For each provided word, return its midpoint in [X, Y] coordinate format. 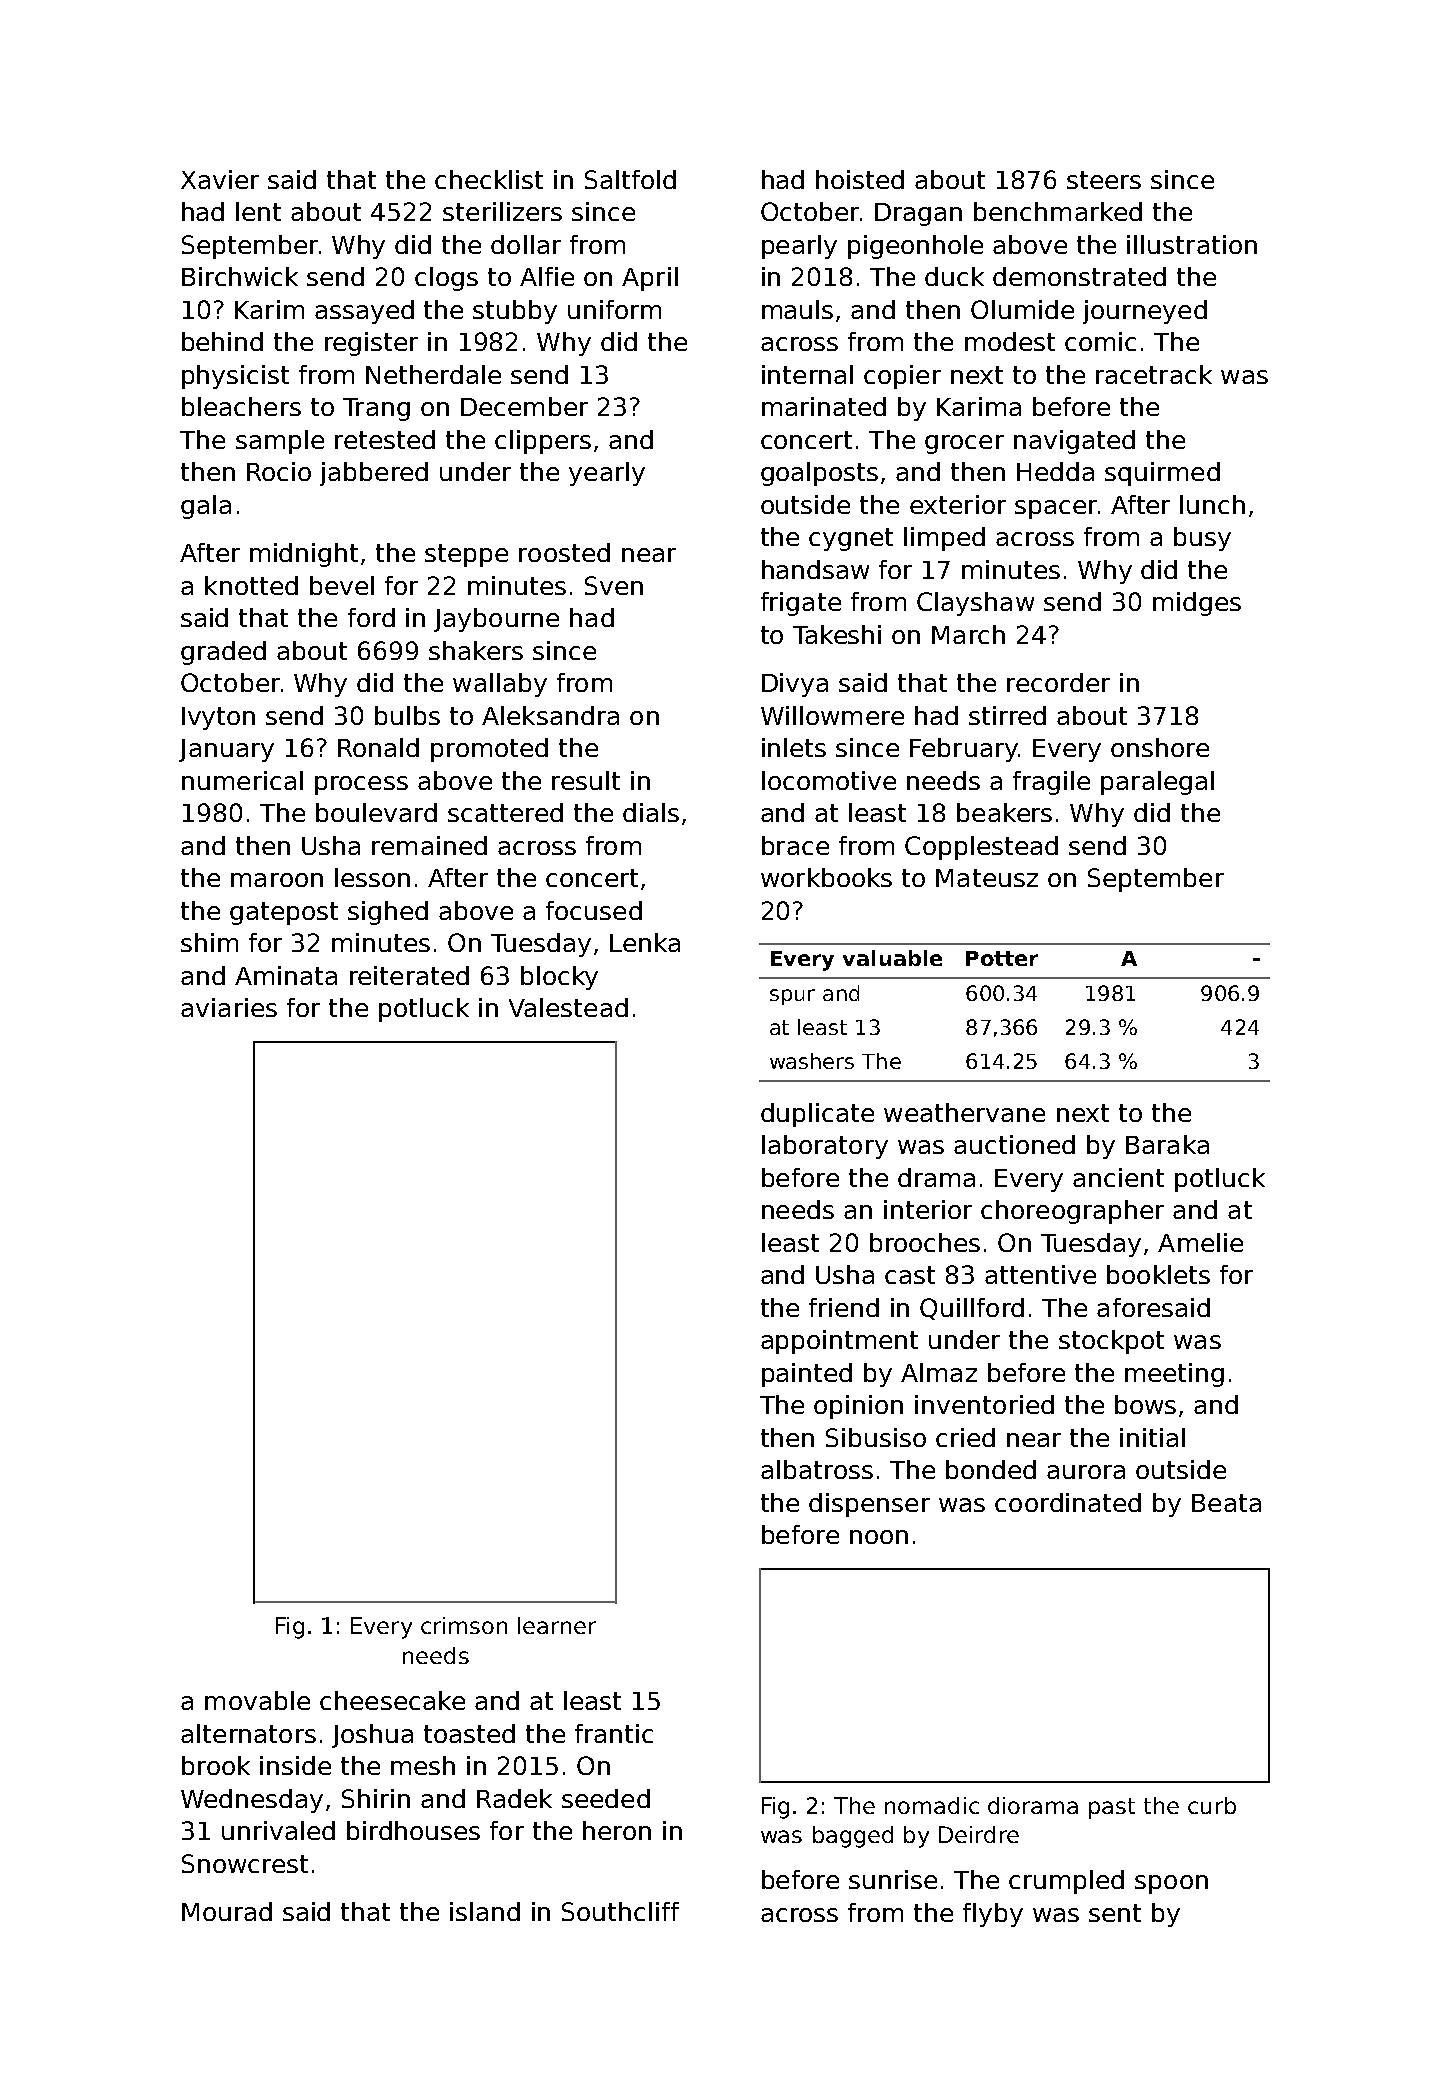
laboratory [825, 1147]
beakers [1004, 812]
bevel [342, 585]
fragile [1051, 783]
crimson [464, 1625]
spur [792, 997]
